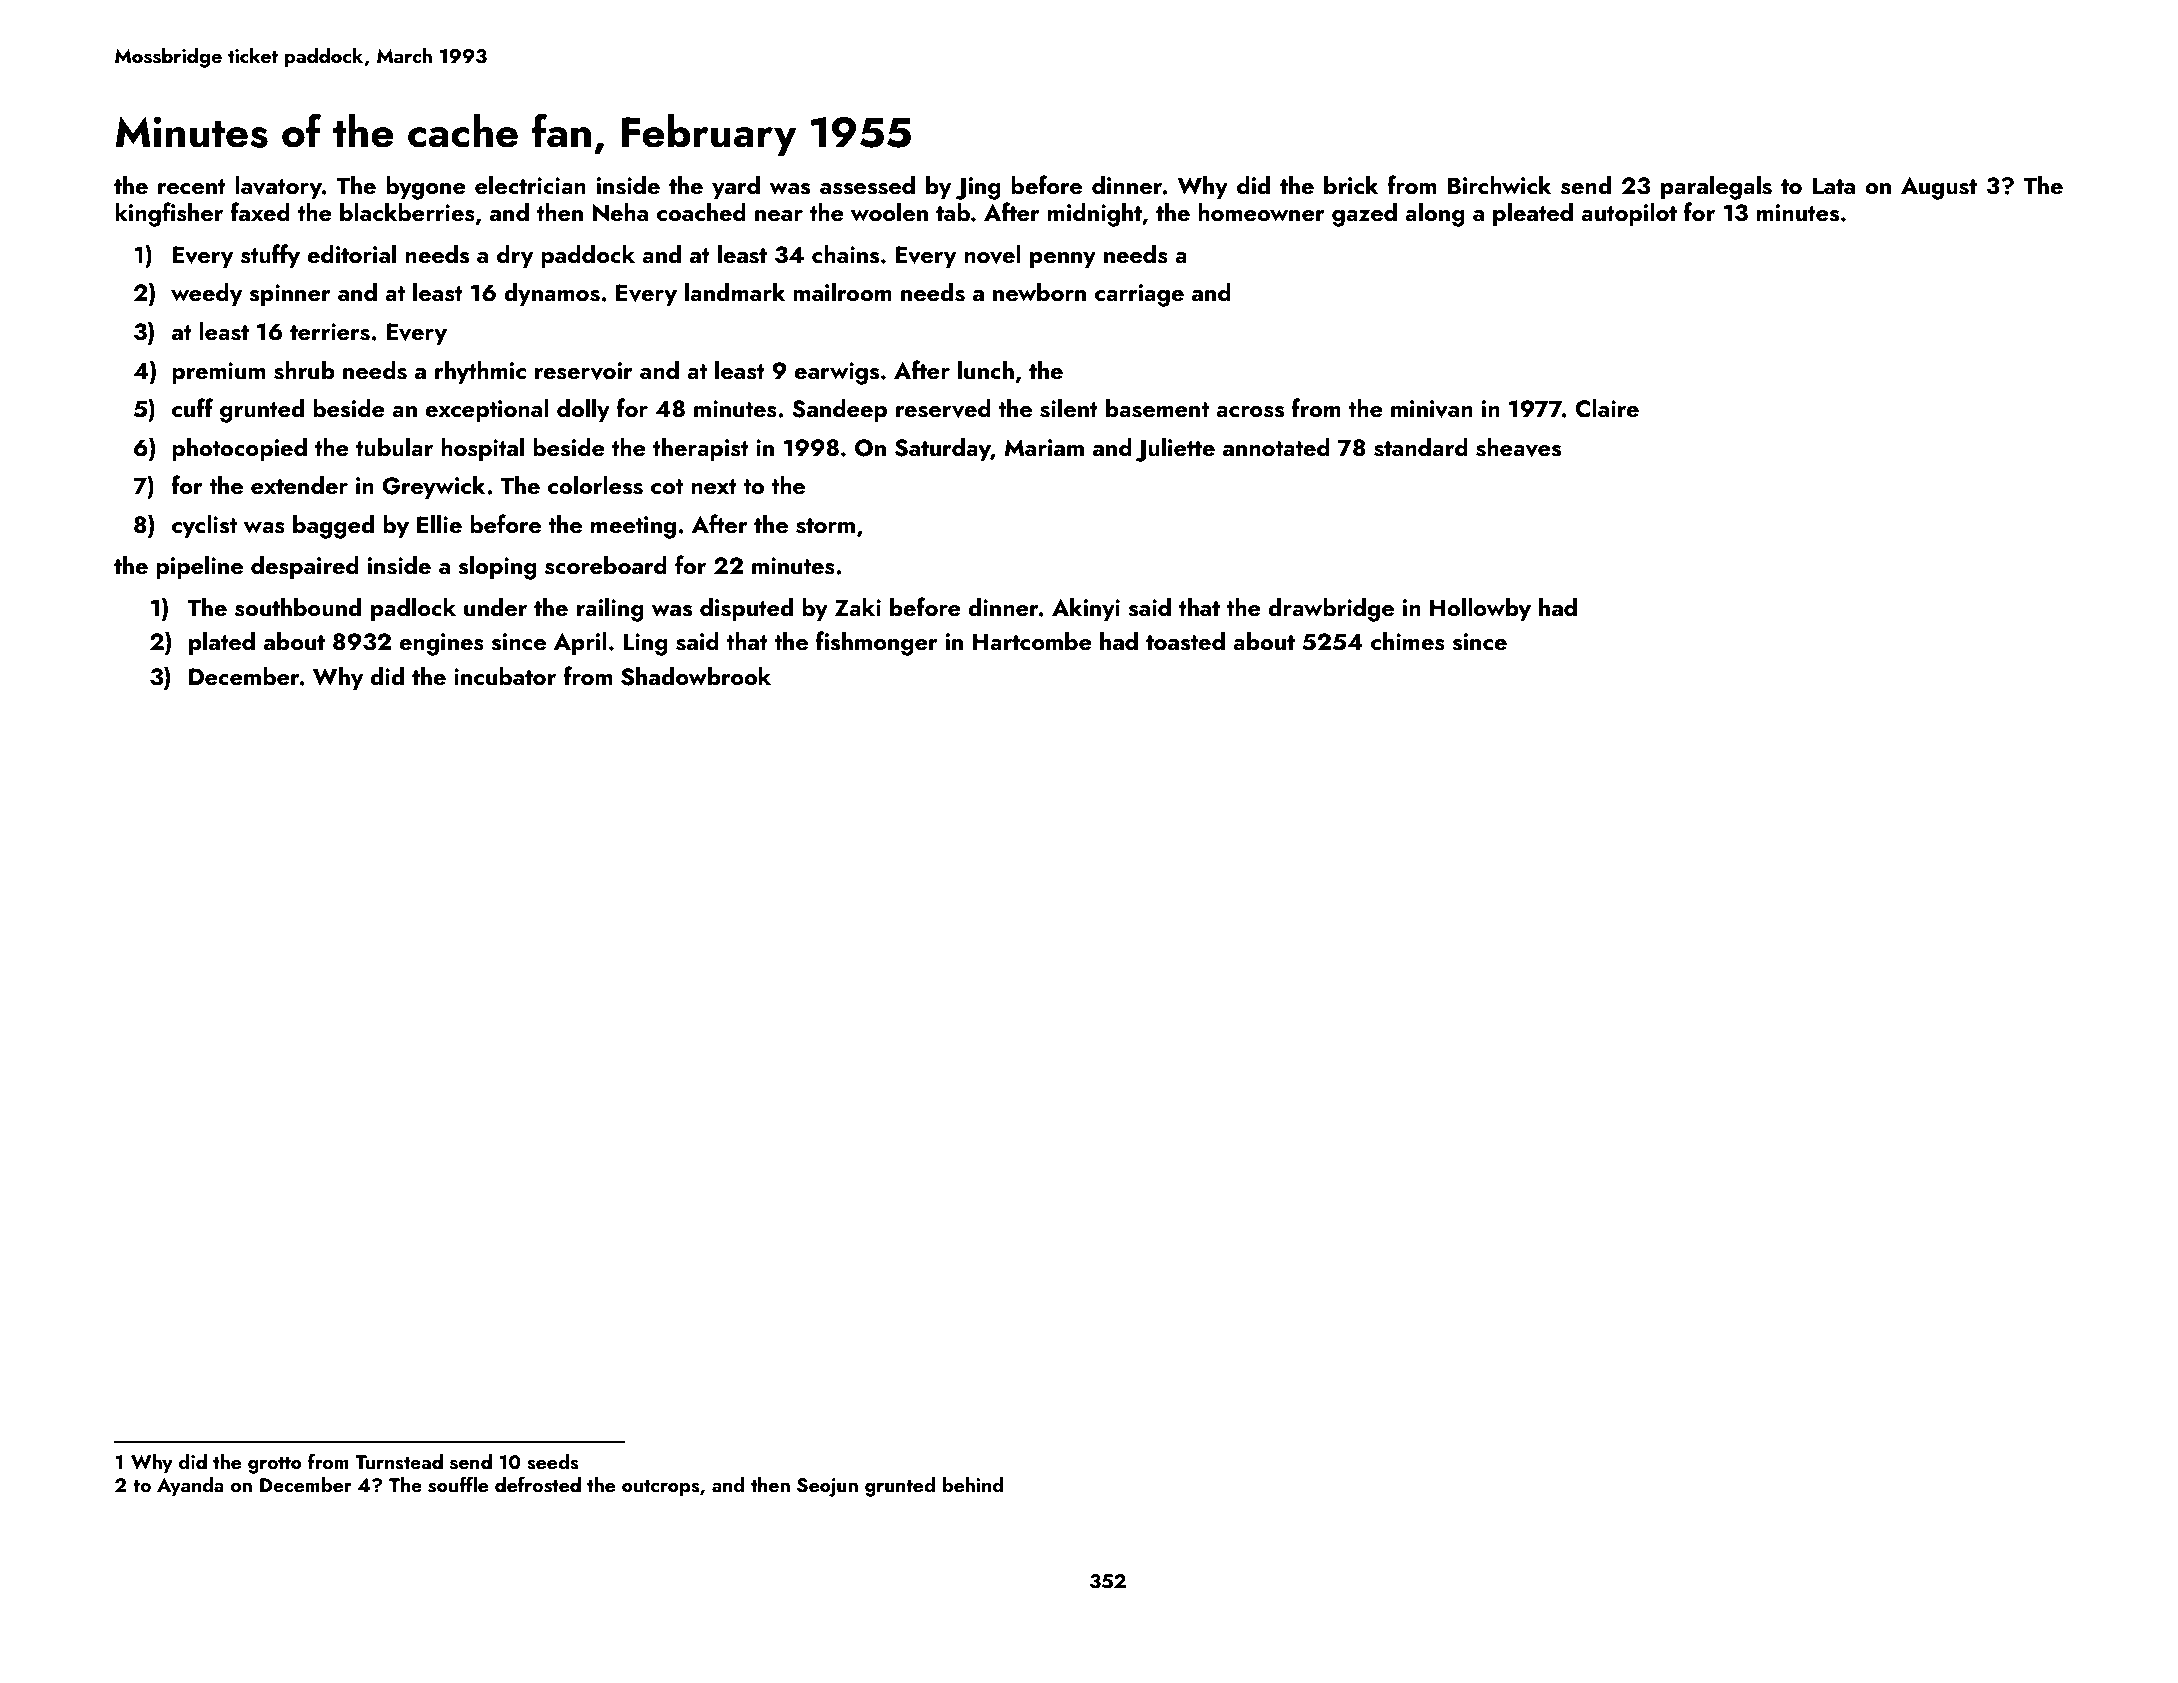  I want to click on fishmonger, so click(877, 643).
